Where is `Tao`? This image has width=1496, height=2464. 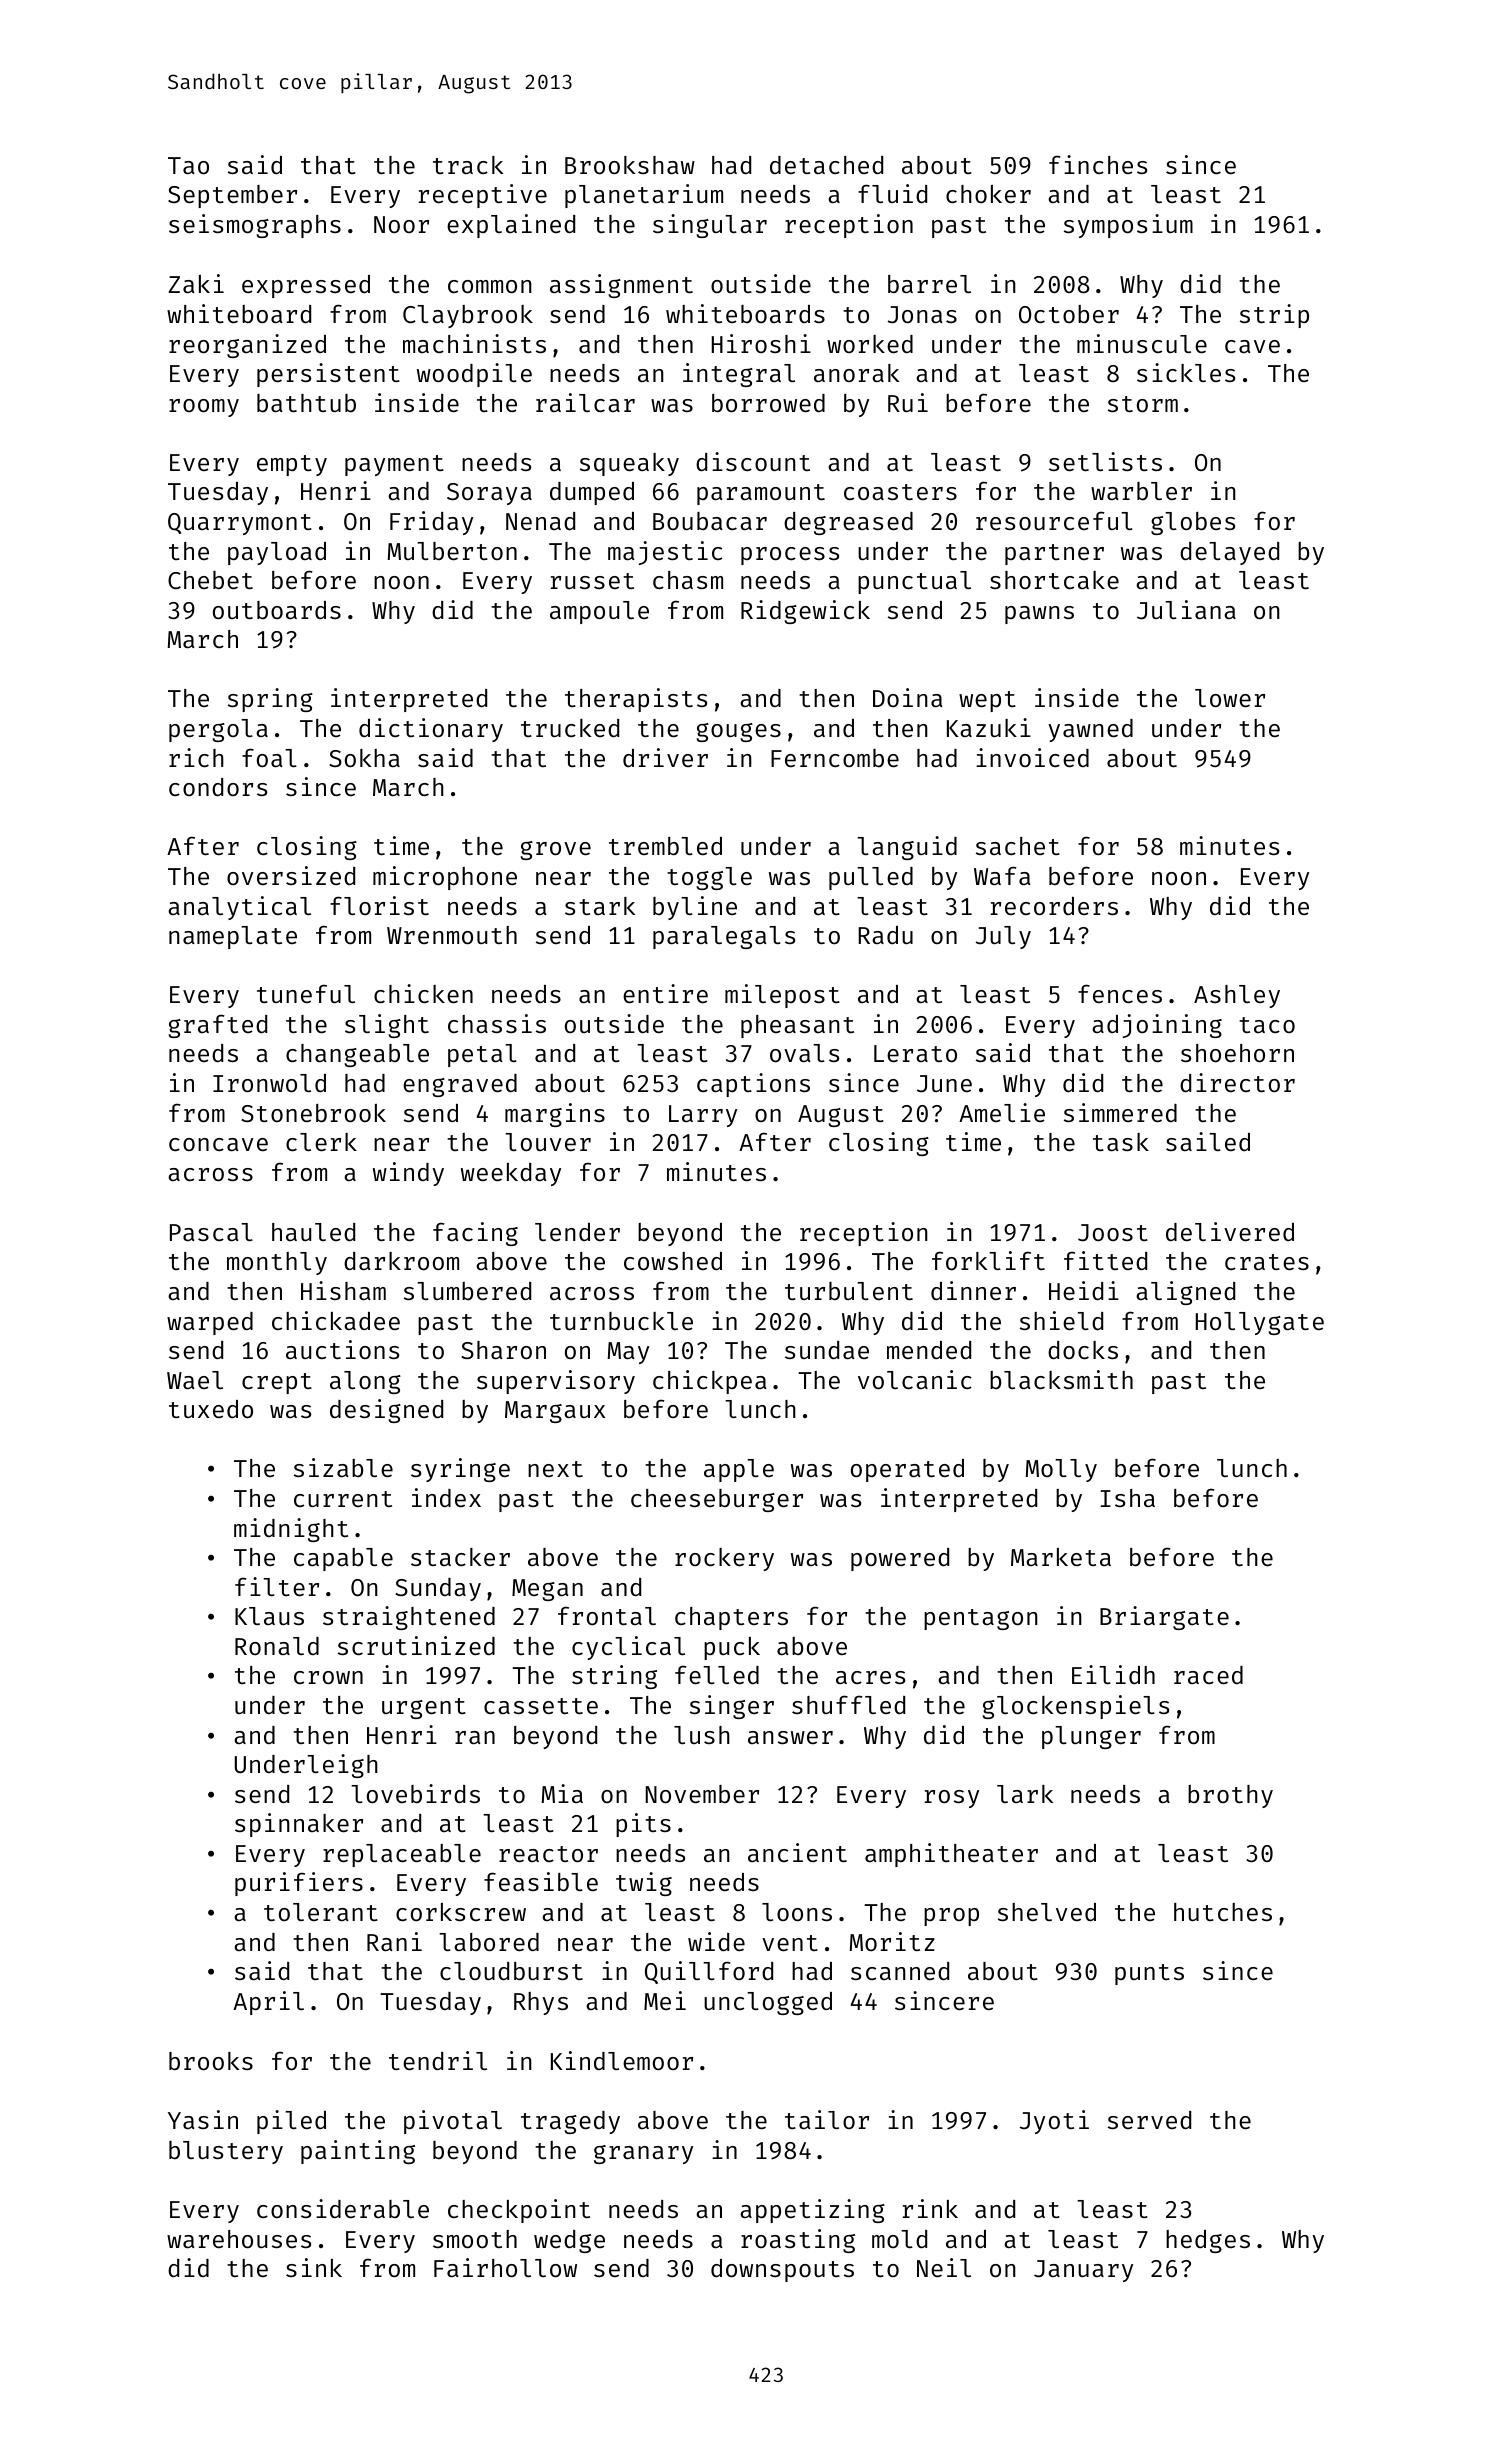
Tao is located at coordinates (188, 165).
